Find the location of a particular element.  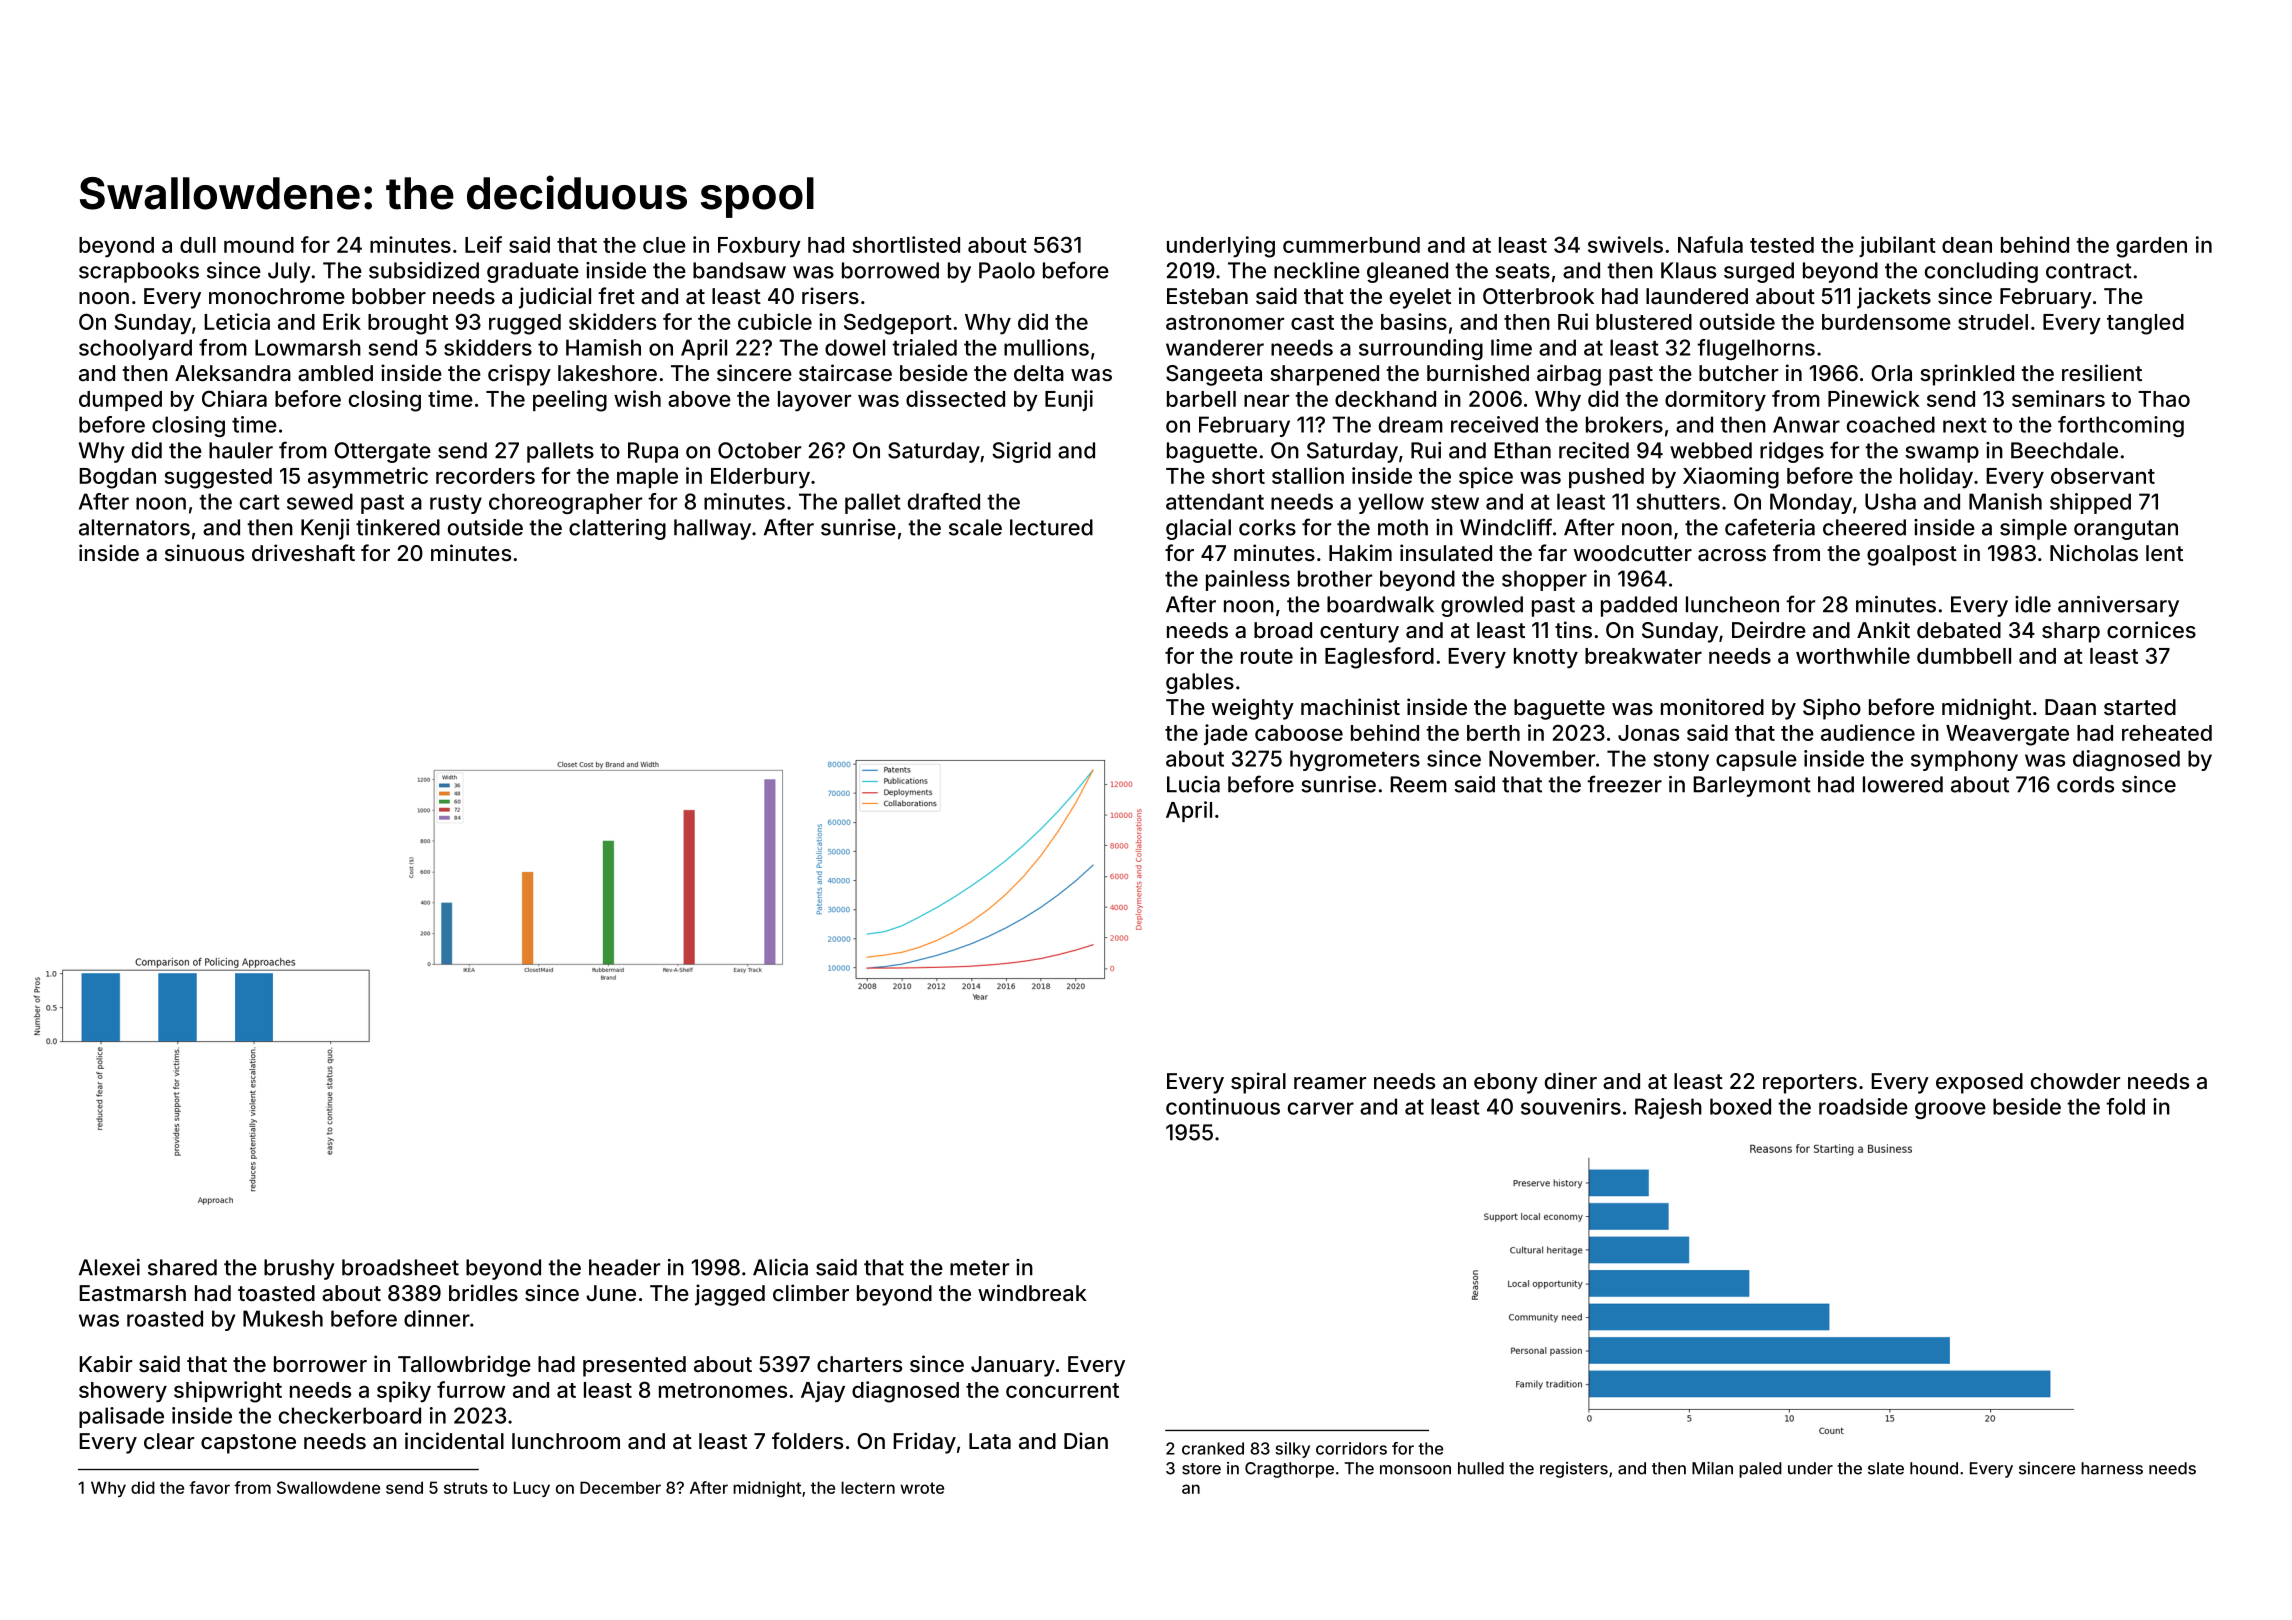

seats is located at coordinates (1522, 271).
